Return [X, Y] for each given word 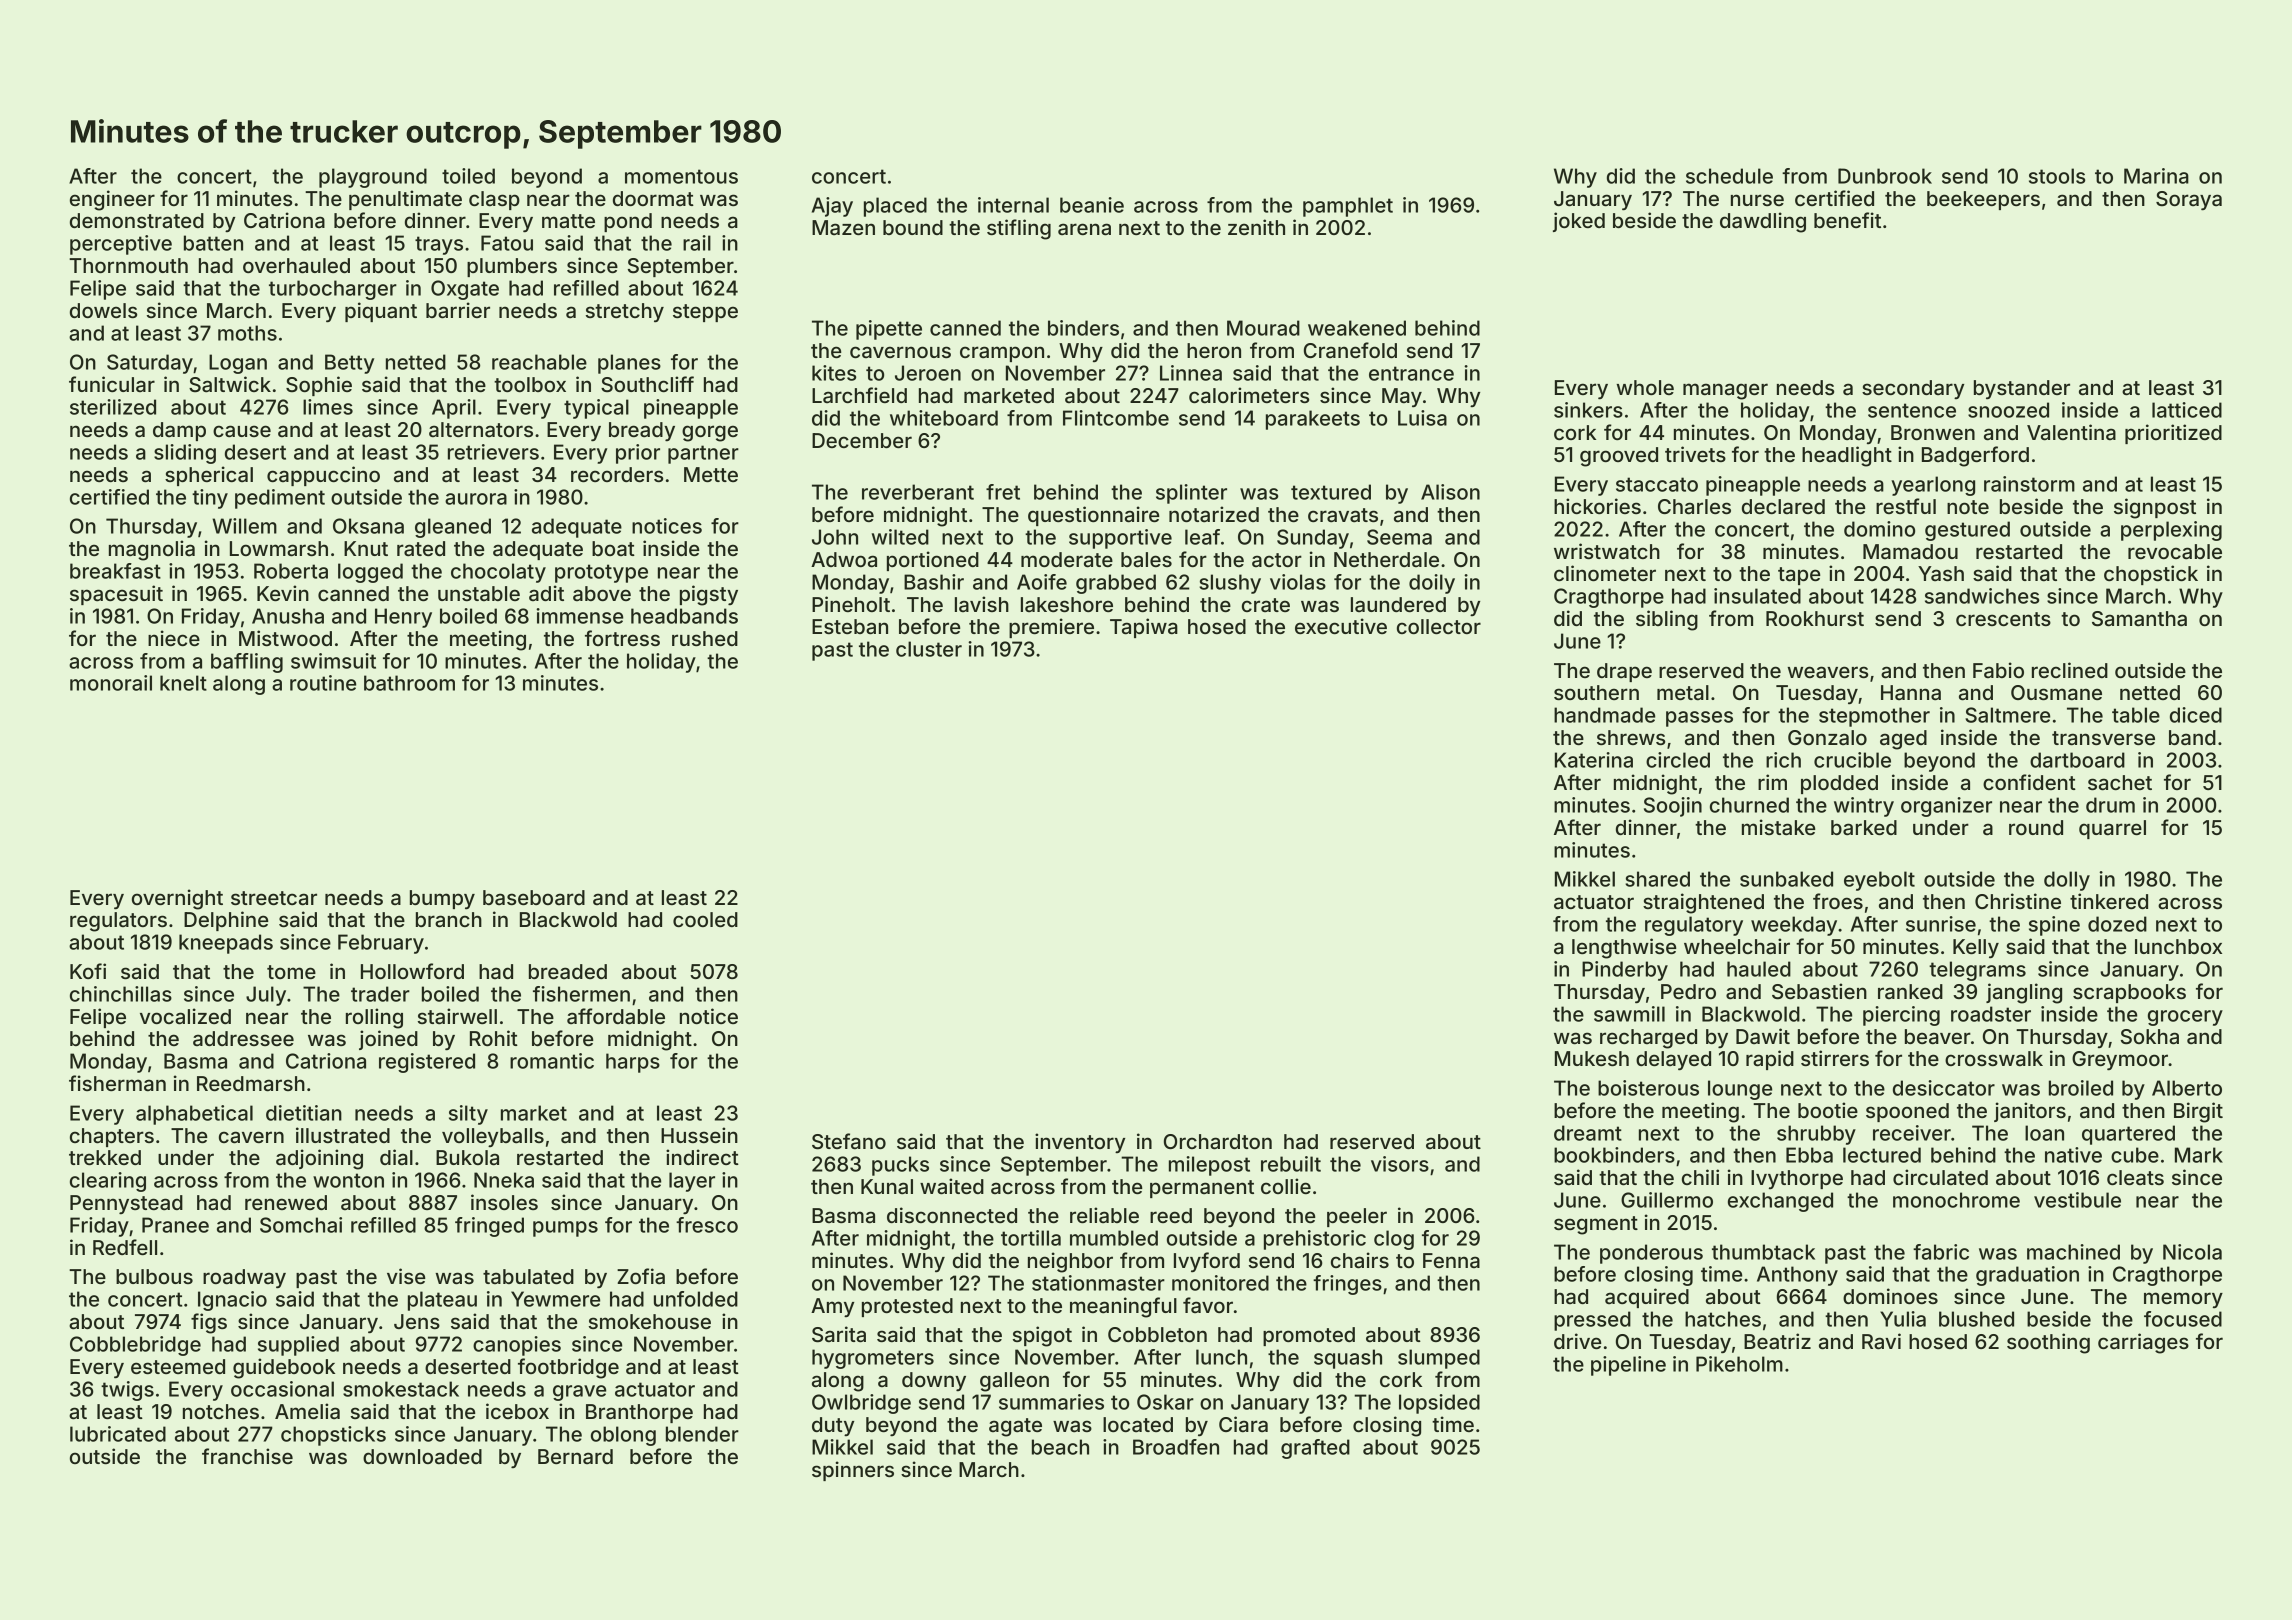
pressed [1592, 1321]
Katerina [1594, 760]
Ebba [1809, 1155]
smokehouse [650, 1321]
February [381, 944]
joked [1579, 222]
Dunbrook [1885, 176]
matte [568, 221]
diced [2196, 715]
